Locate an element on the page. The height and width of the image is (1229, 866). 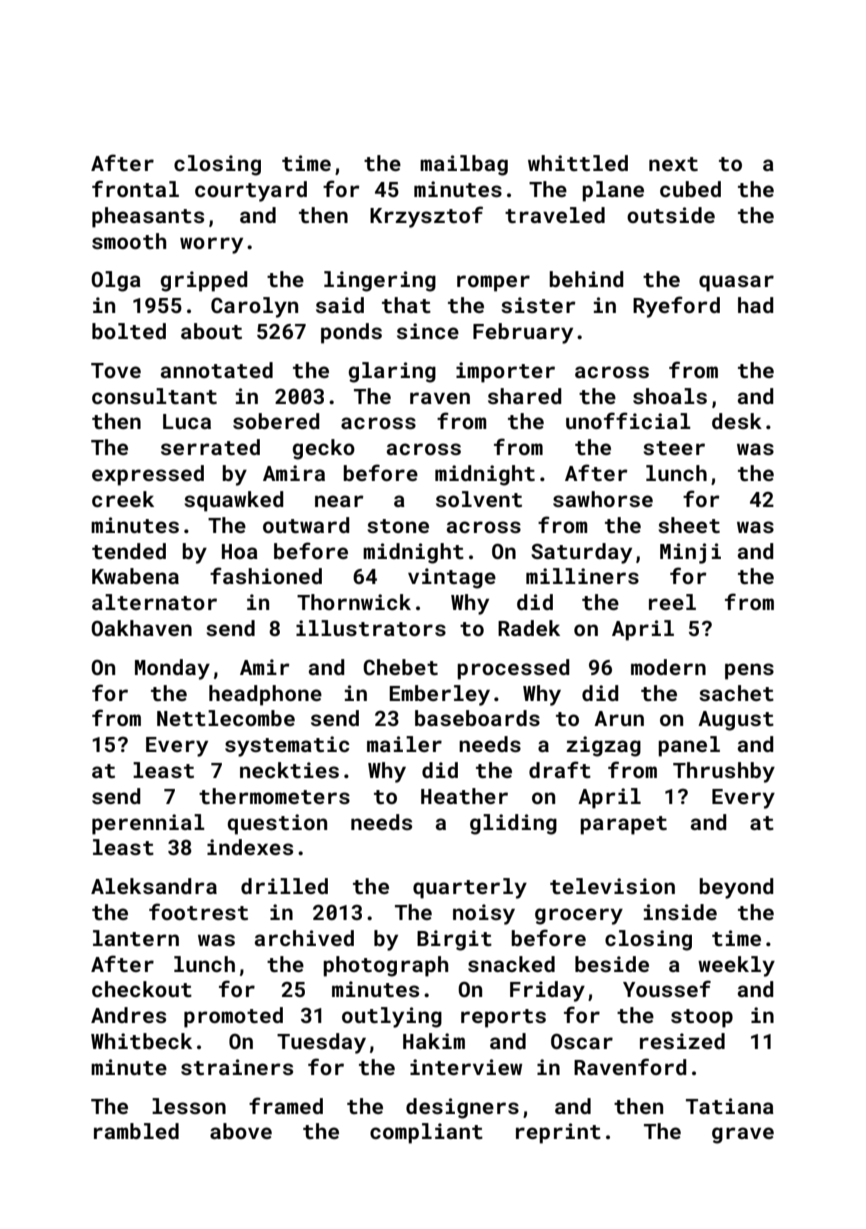
ponds is located at coordinates (351, 333).
